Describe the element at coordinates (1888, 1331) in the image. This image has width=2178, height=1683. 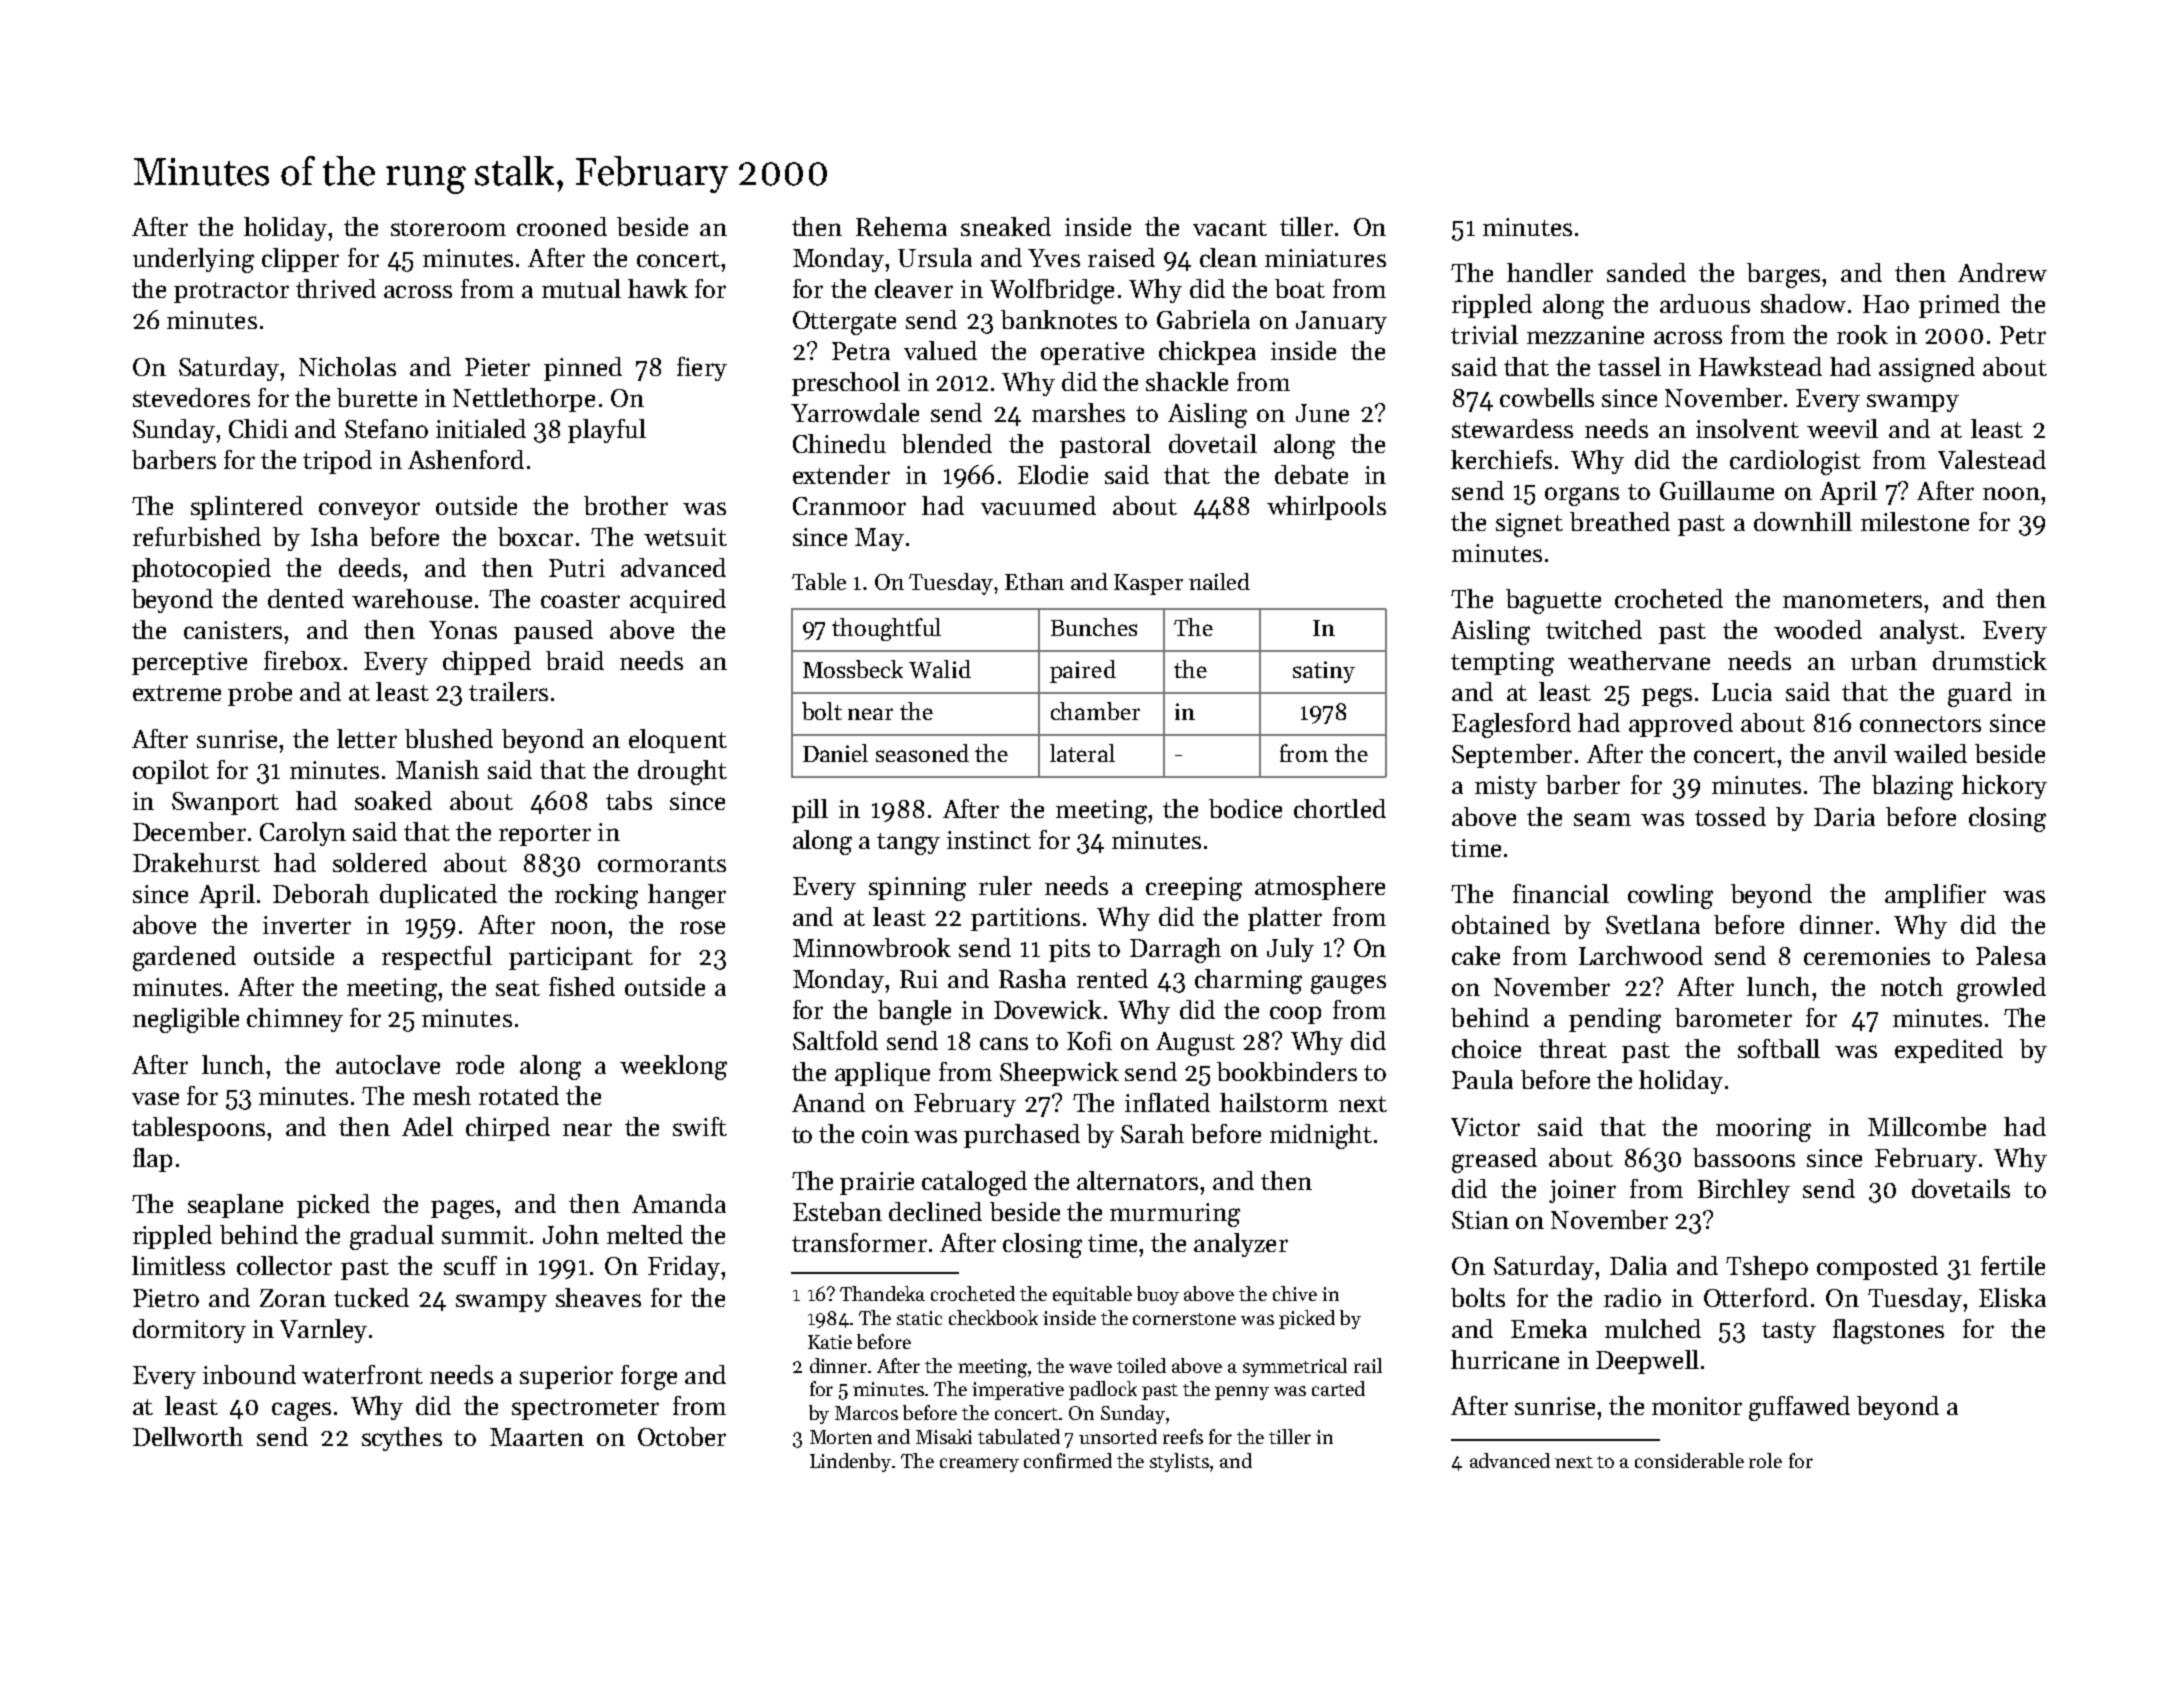
I see `flagstones` at that location.
